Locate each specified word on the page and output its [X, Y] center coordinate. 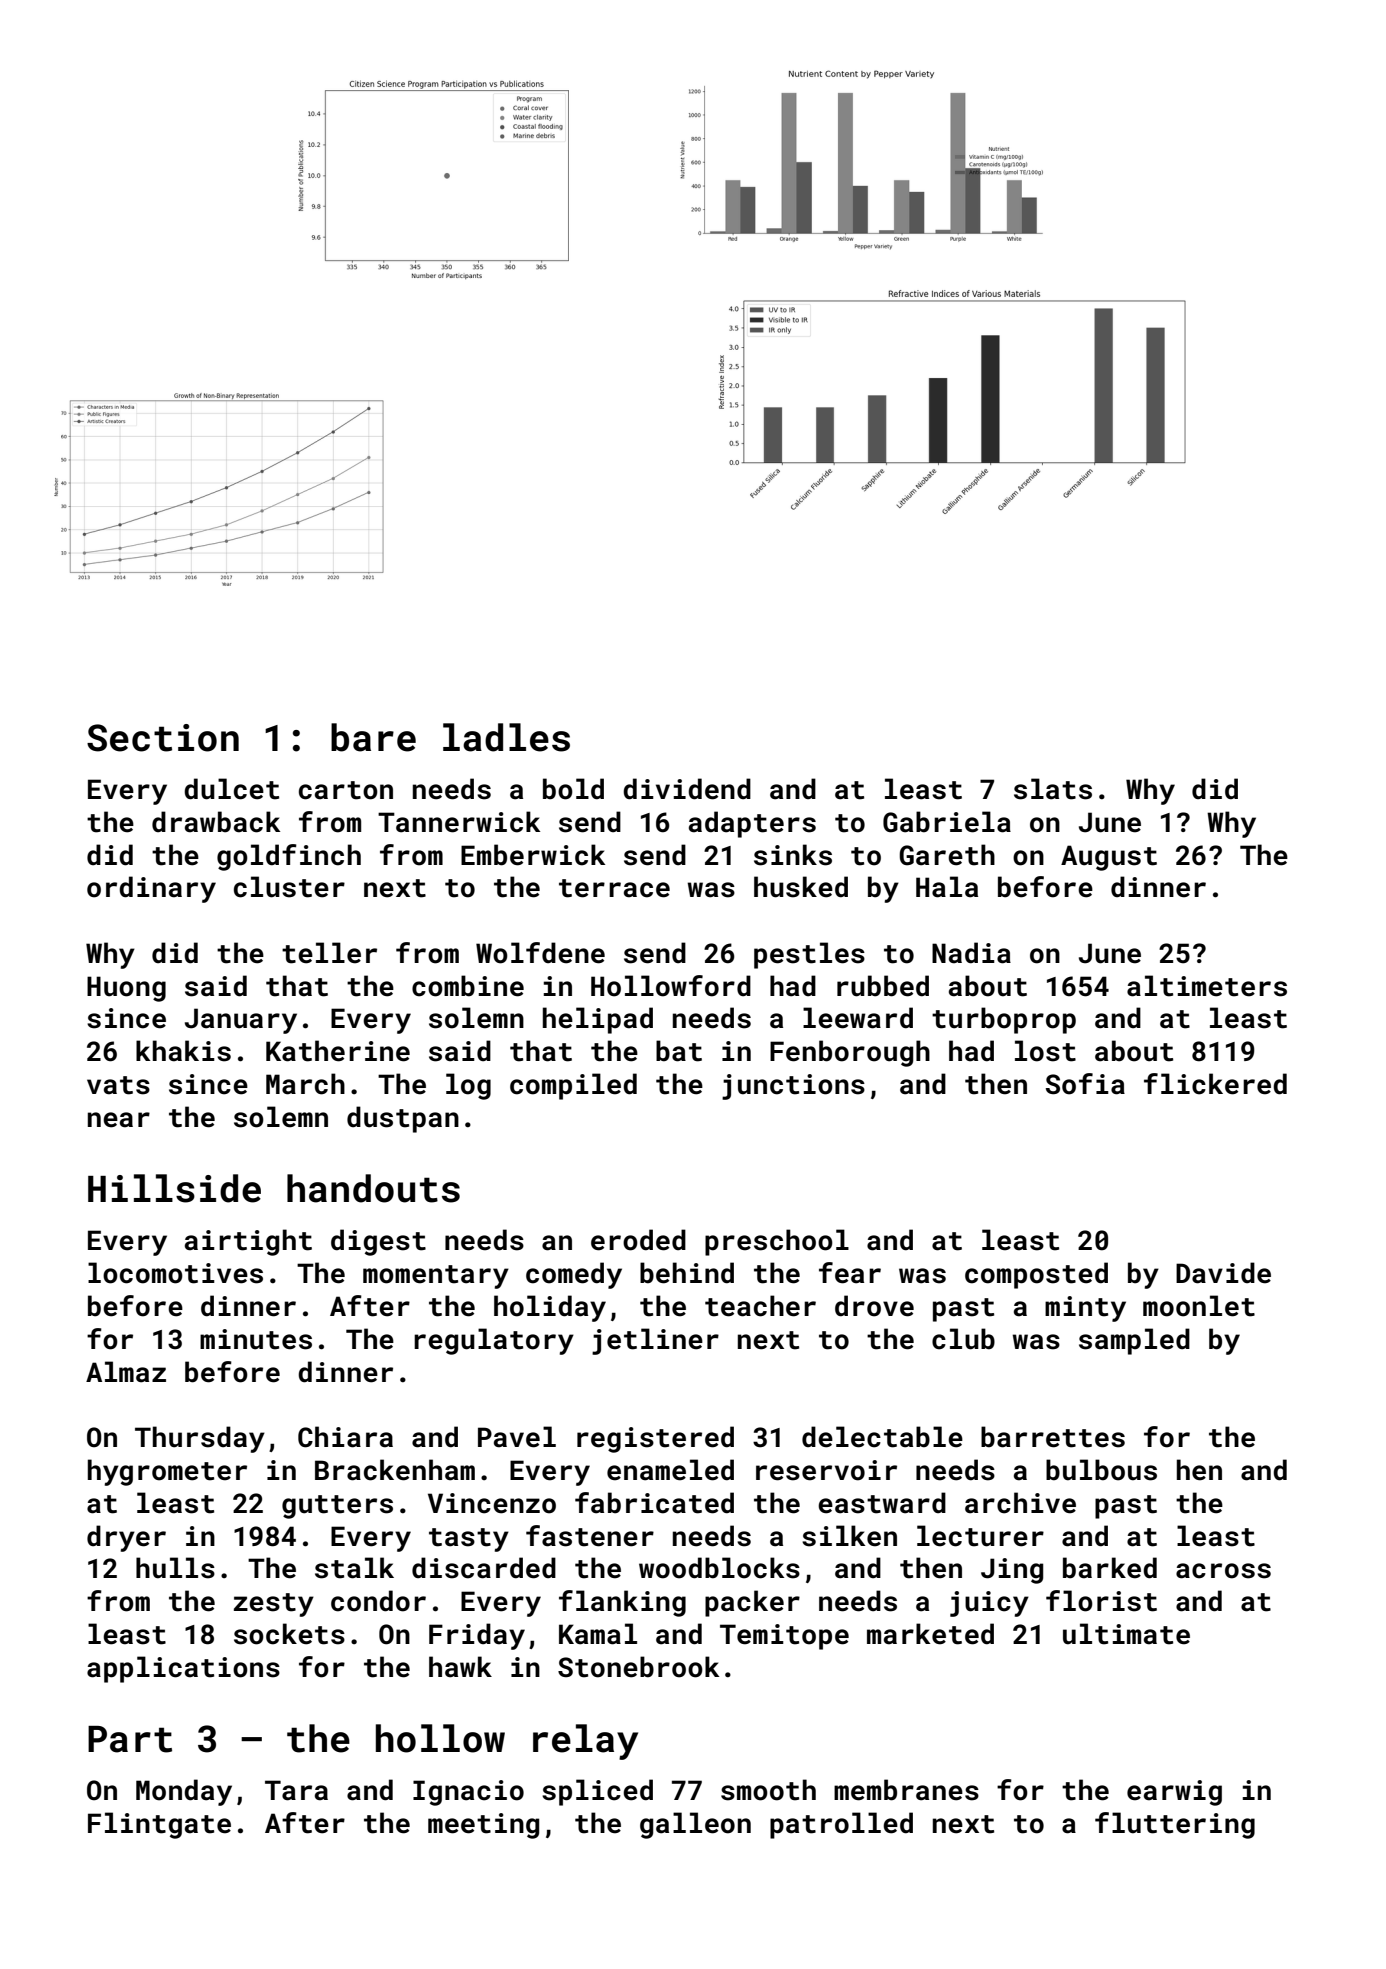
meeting [483, 1826]
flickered [1215, 1084]
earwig [1174, 1793]
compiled [573, 1086]
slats [1053, 789]
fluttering [1175, 1825]
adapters [752, 824]
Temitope [784, 1637]
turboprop [1004, 1020]
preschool [777, 1242]
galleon [695, 1825]
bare [373, 737]
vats [118, 1085]
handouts [373, 1188]
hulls [175, 1568]
